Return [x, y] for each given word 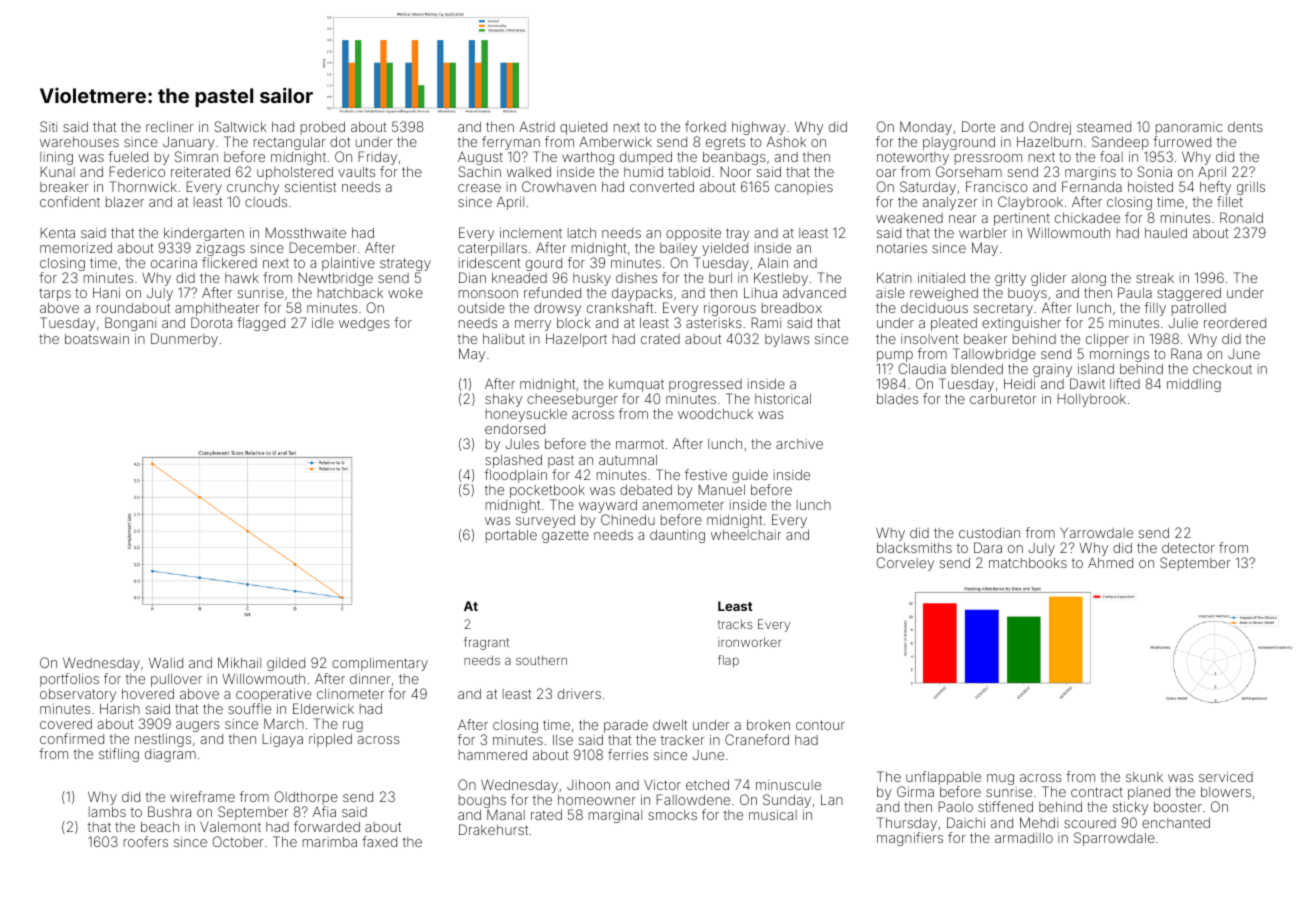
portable [511, 536]
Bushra [169, 811]
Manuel [721, 489]
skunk [1144, 777]
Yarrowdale [1096, 532]
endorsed [515, 429]
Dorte [978, 126]
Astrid [537, 126]
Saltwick [240, 126]
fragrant [486, 643]
